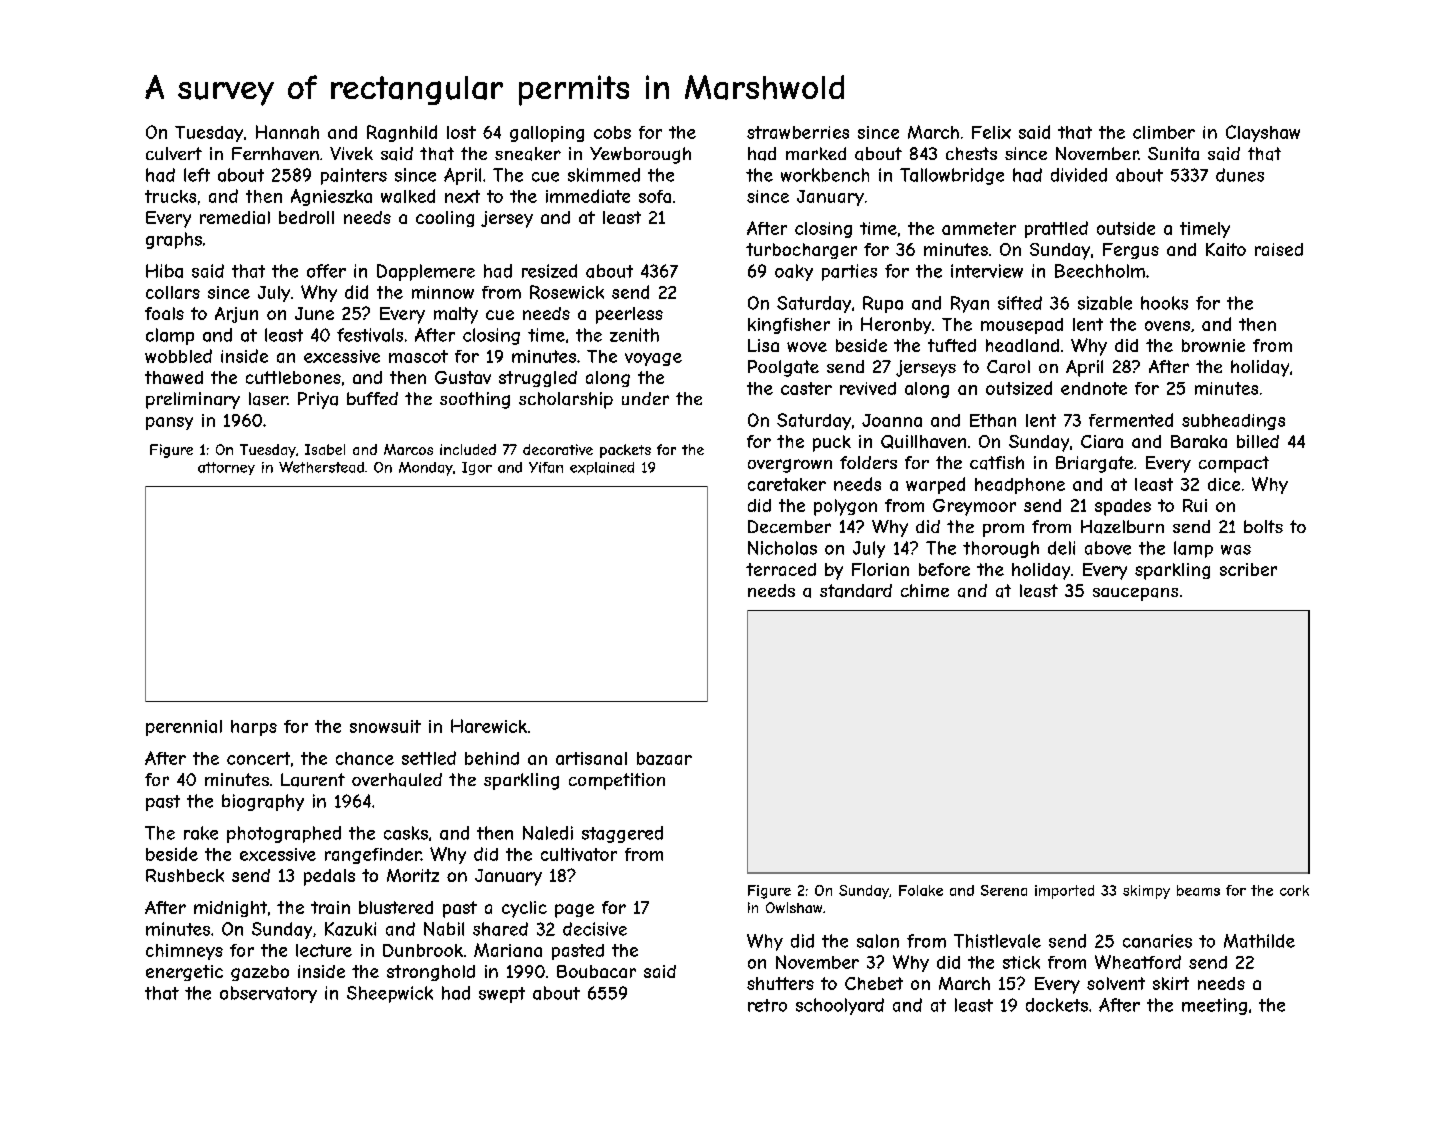 This screenshot has width=1455, height=1124. Describe the element at coordinates (789, 526) in the screenshot. I see `December` at that location.
